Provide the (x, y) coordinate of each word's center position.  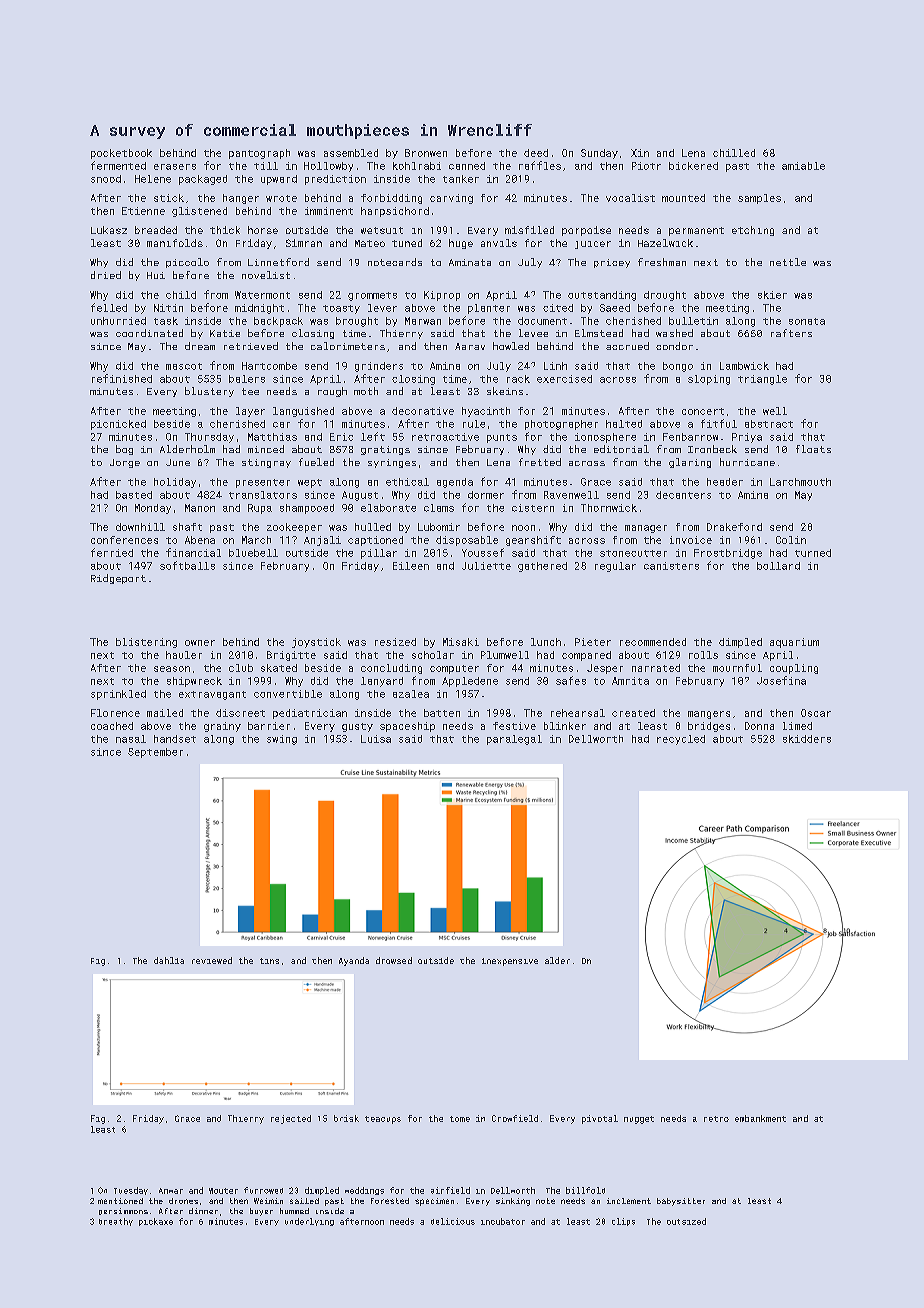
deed (536, 153)
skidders (807, 739)
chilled (734, 153)
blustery (209, 392)
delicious (453, 1221)
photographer (561, 425)
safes (571, 680)
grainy (222, 727)
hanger (241, 199)
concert (703, 411)
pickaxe (156, 1222)
